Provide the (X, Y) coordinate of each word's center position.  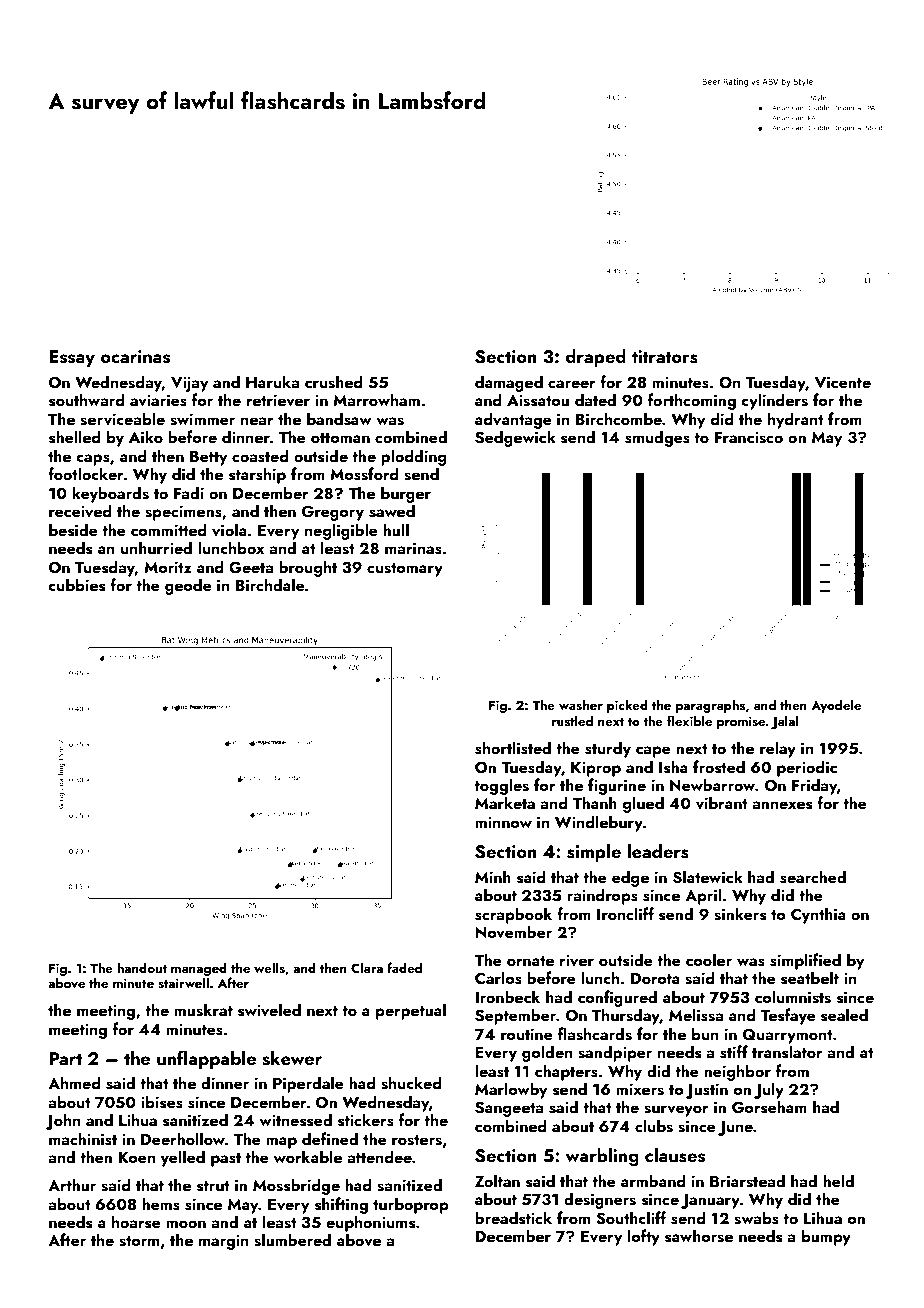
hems (161, 1204)
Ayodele (836, 706)
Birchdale (270, 584)
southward (87, 400)
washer (581, 704)
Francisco (749, 437)
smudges (657, 438)
